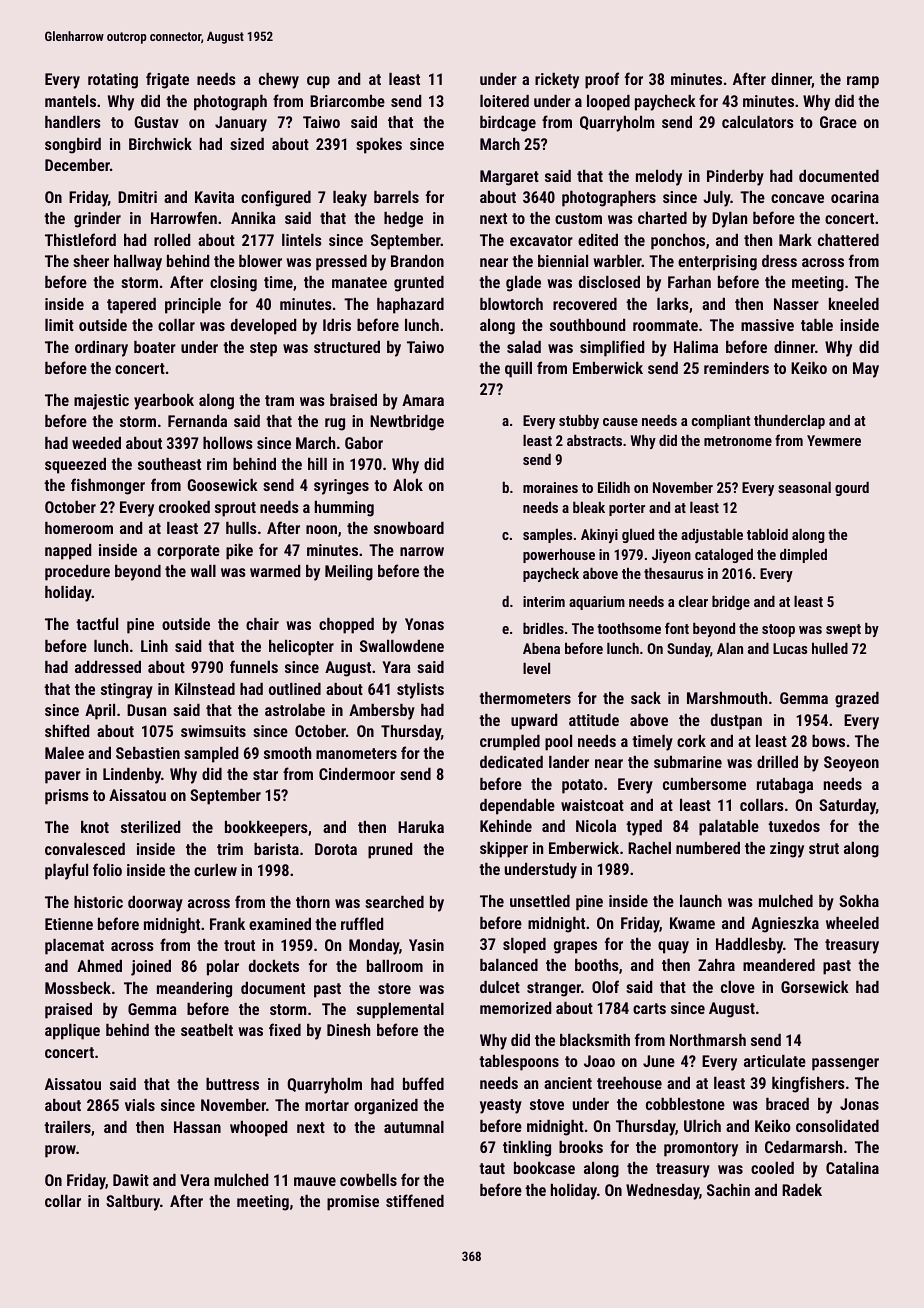 Image resolution: width=924 pixels, height=1308 pixels. What do you see at coordinates (318, 82) in the page?
I see `cup` at bounding box center [318, 82].
